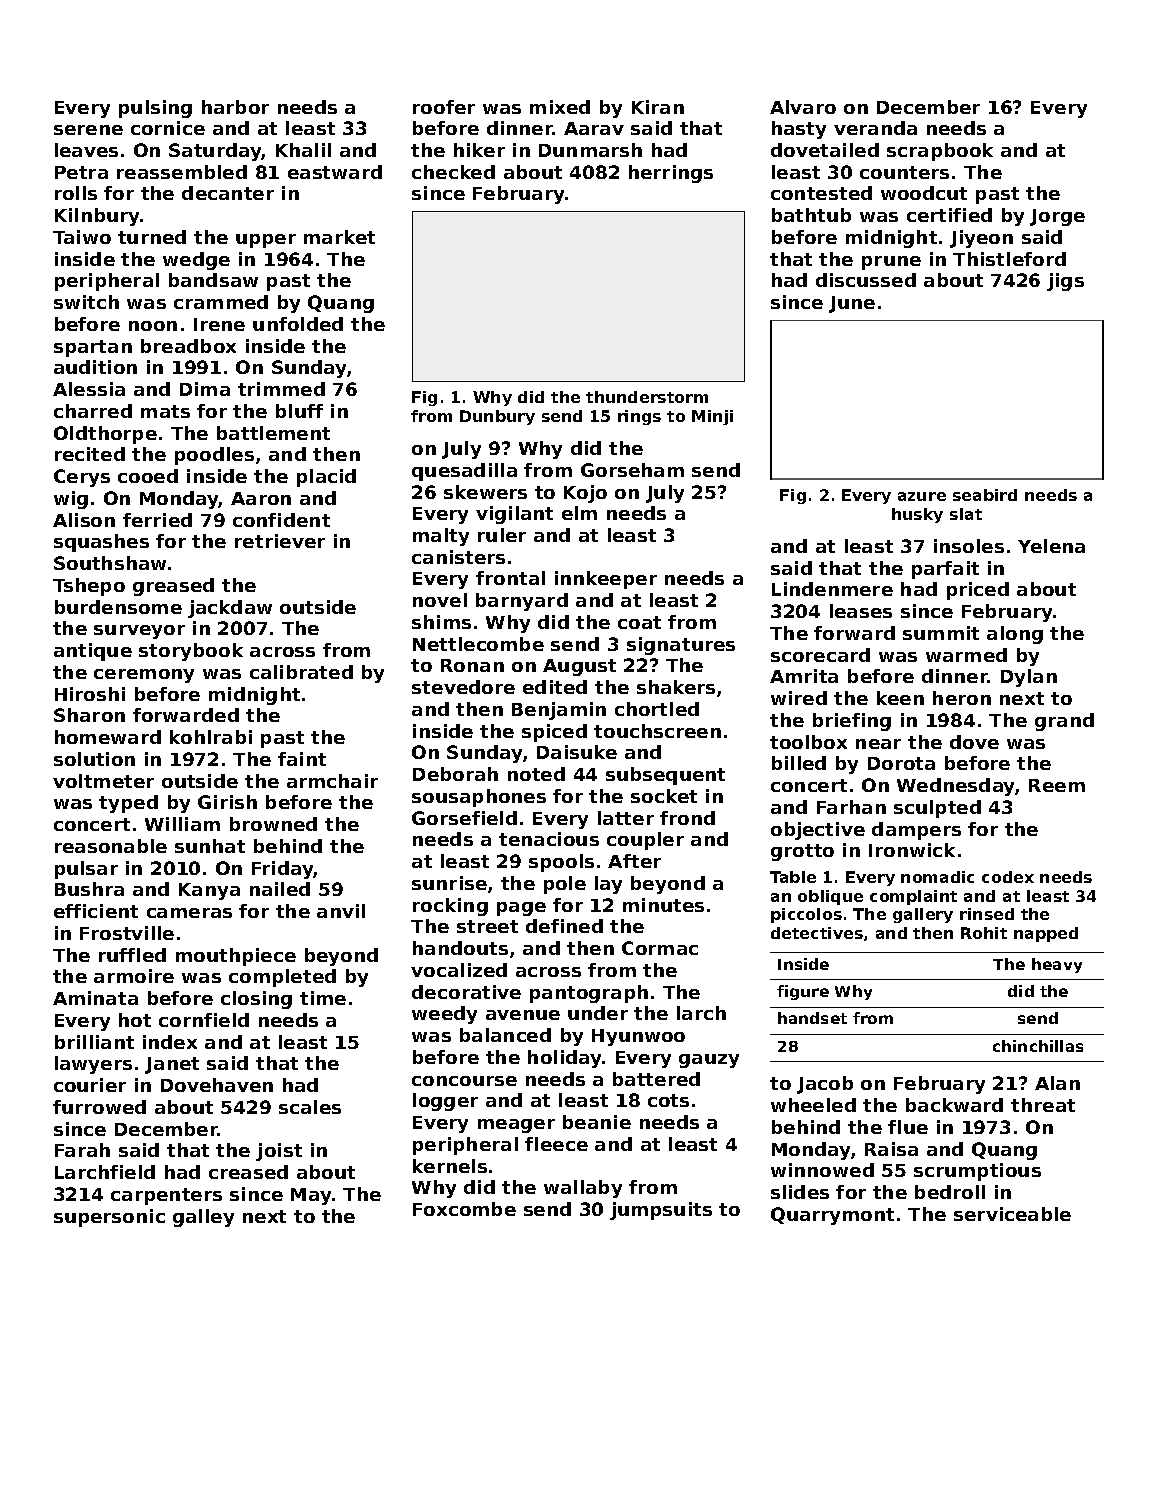 The width and height of the screenshot is (1157, 1497). Describe the element at coordinates (280, 541) in the screenshot. I see `retriever` at that location.
